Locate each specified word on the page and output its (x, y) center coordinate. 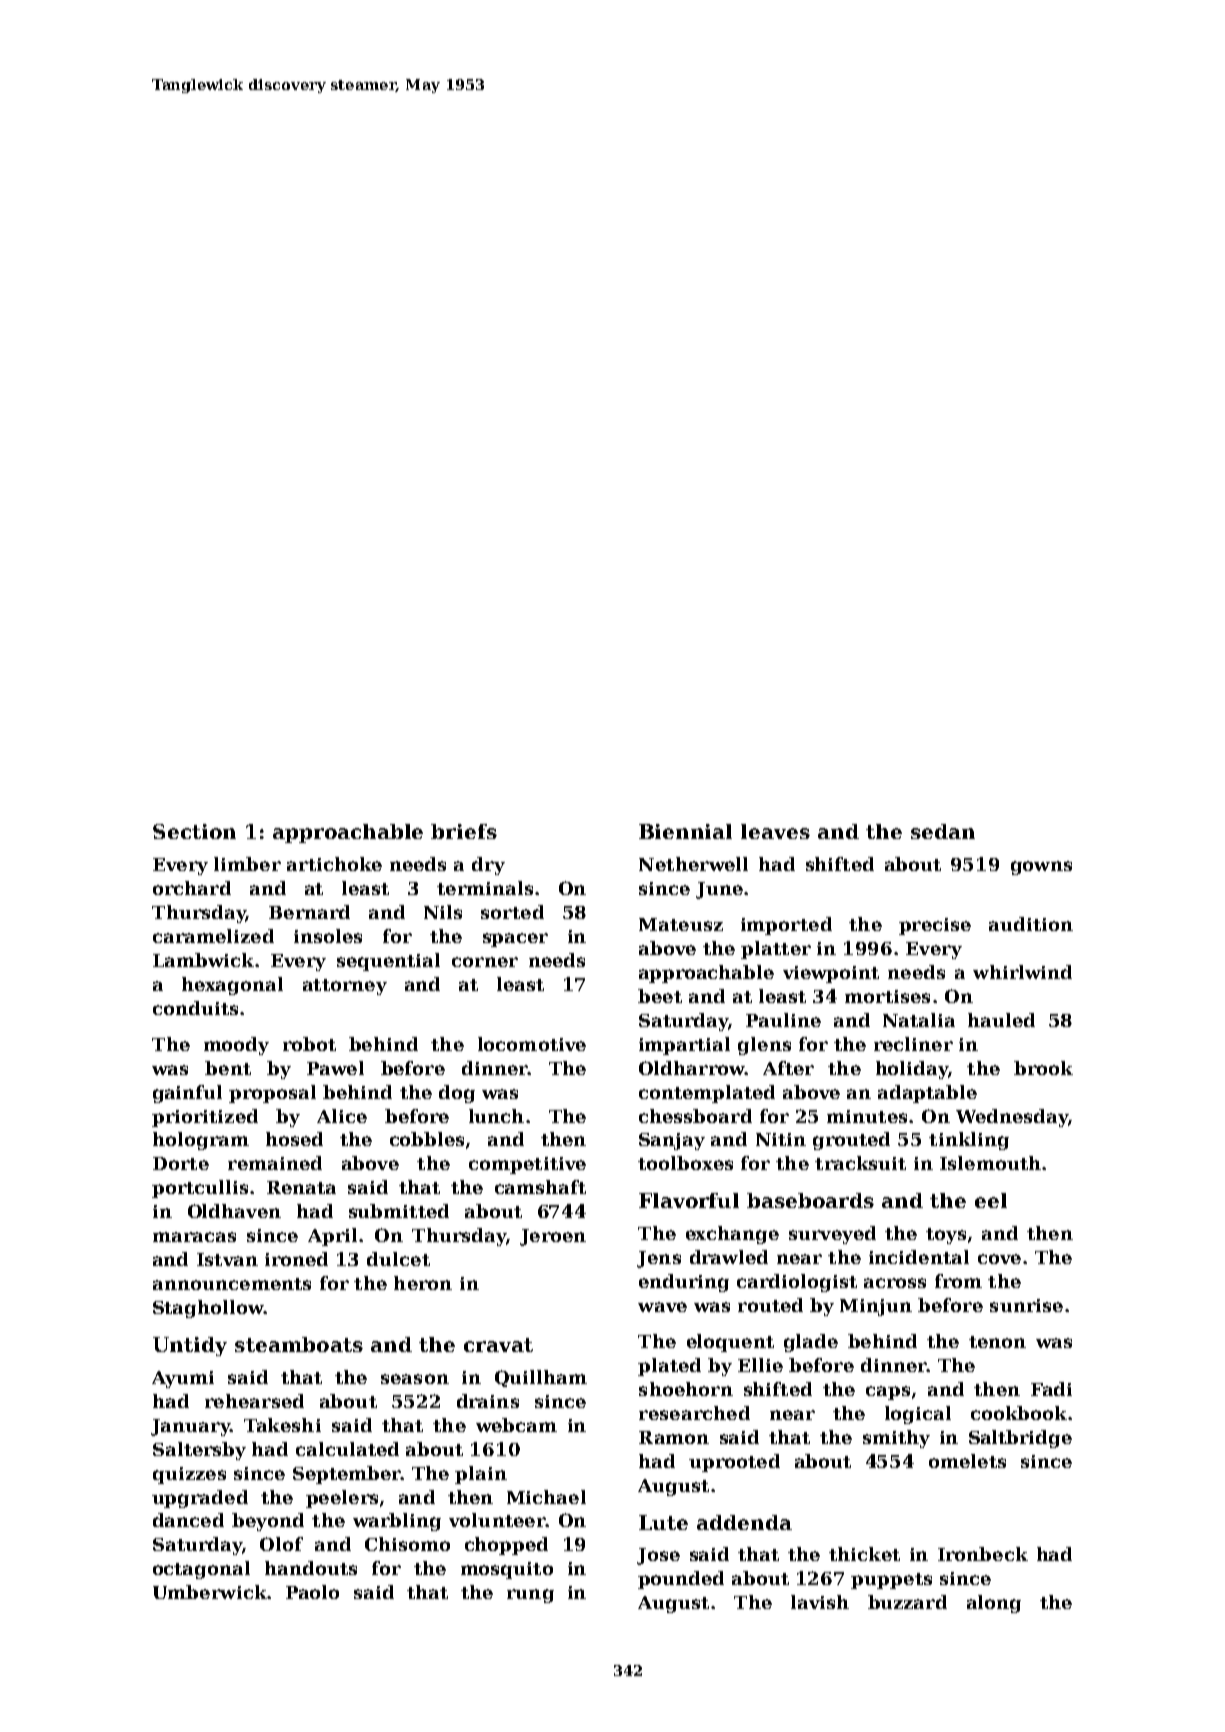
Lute (663, 1522)
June (719, 890)
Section (194, 831)
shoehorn (686, 1389)
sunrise (1026, 1305)
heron (423, 1283)
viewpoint (831, 974)
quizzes (189, 1475)
